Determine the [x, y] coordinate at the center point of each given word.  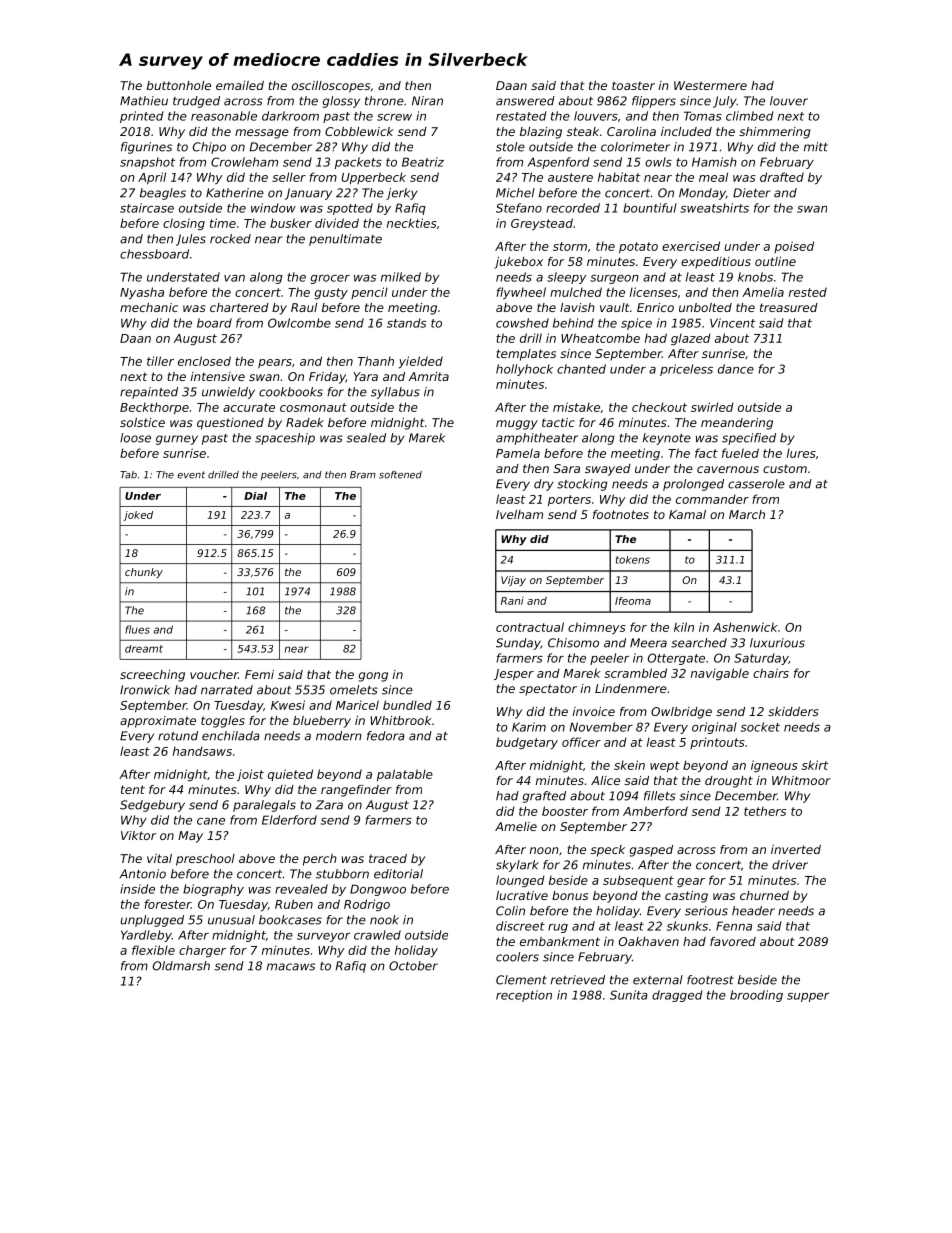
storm [570, 246]
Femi [259, 674]
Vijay [513, 581]
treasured [789, 307]
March [747, 514]
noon [544, 850]
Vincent [732, 323]
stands [406, 323]
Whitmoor [801, 780]
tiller [160, 361]
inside [137, 889]
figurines [146, 148]
